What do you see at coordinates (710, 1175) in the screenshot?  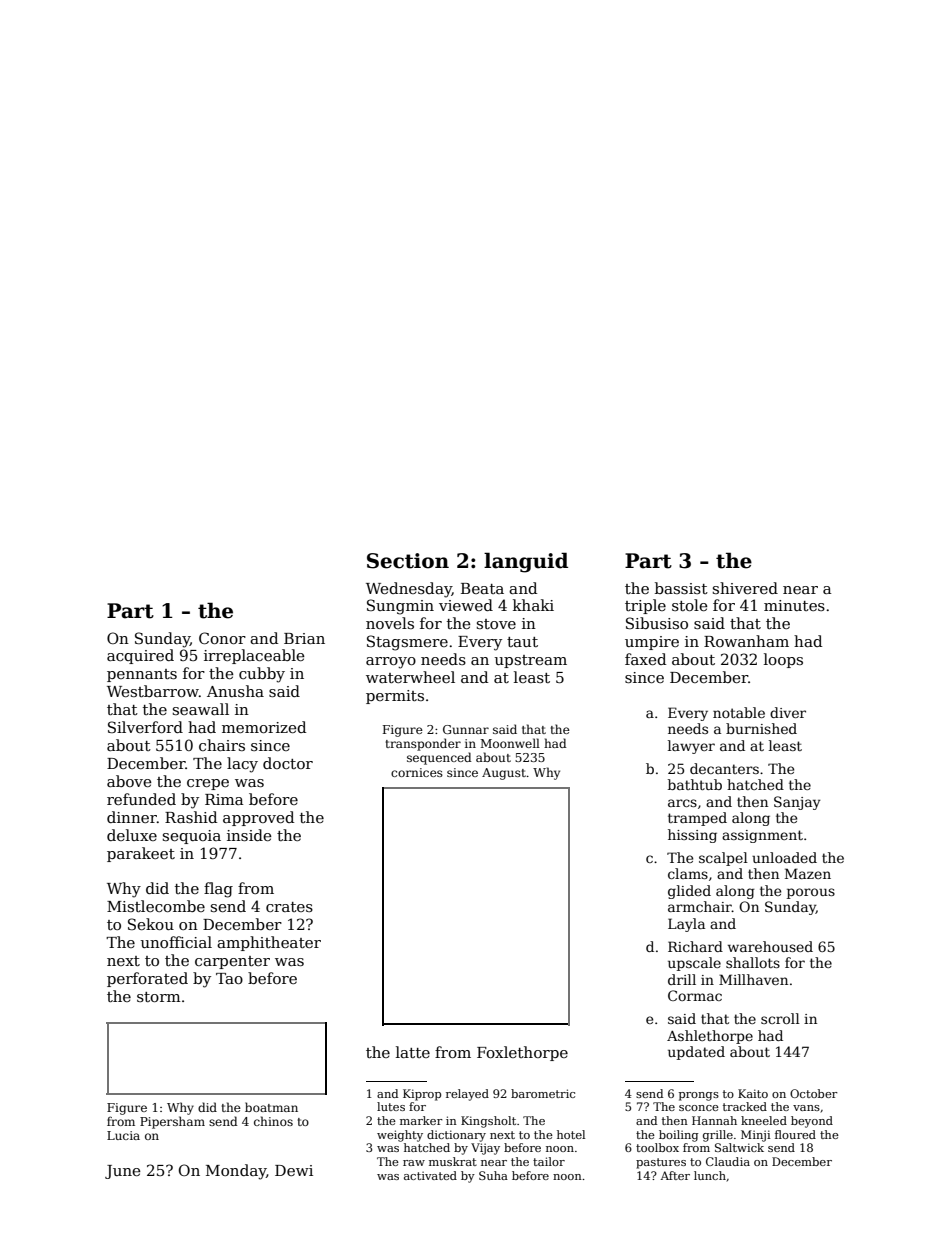 I see `lunch` at bounding box center [710, 1175].
